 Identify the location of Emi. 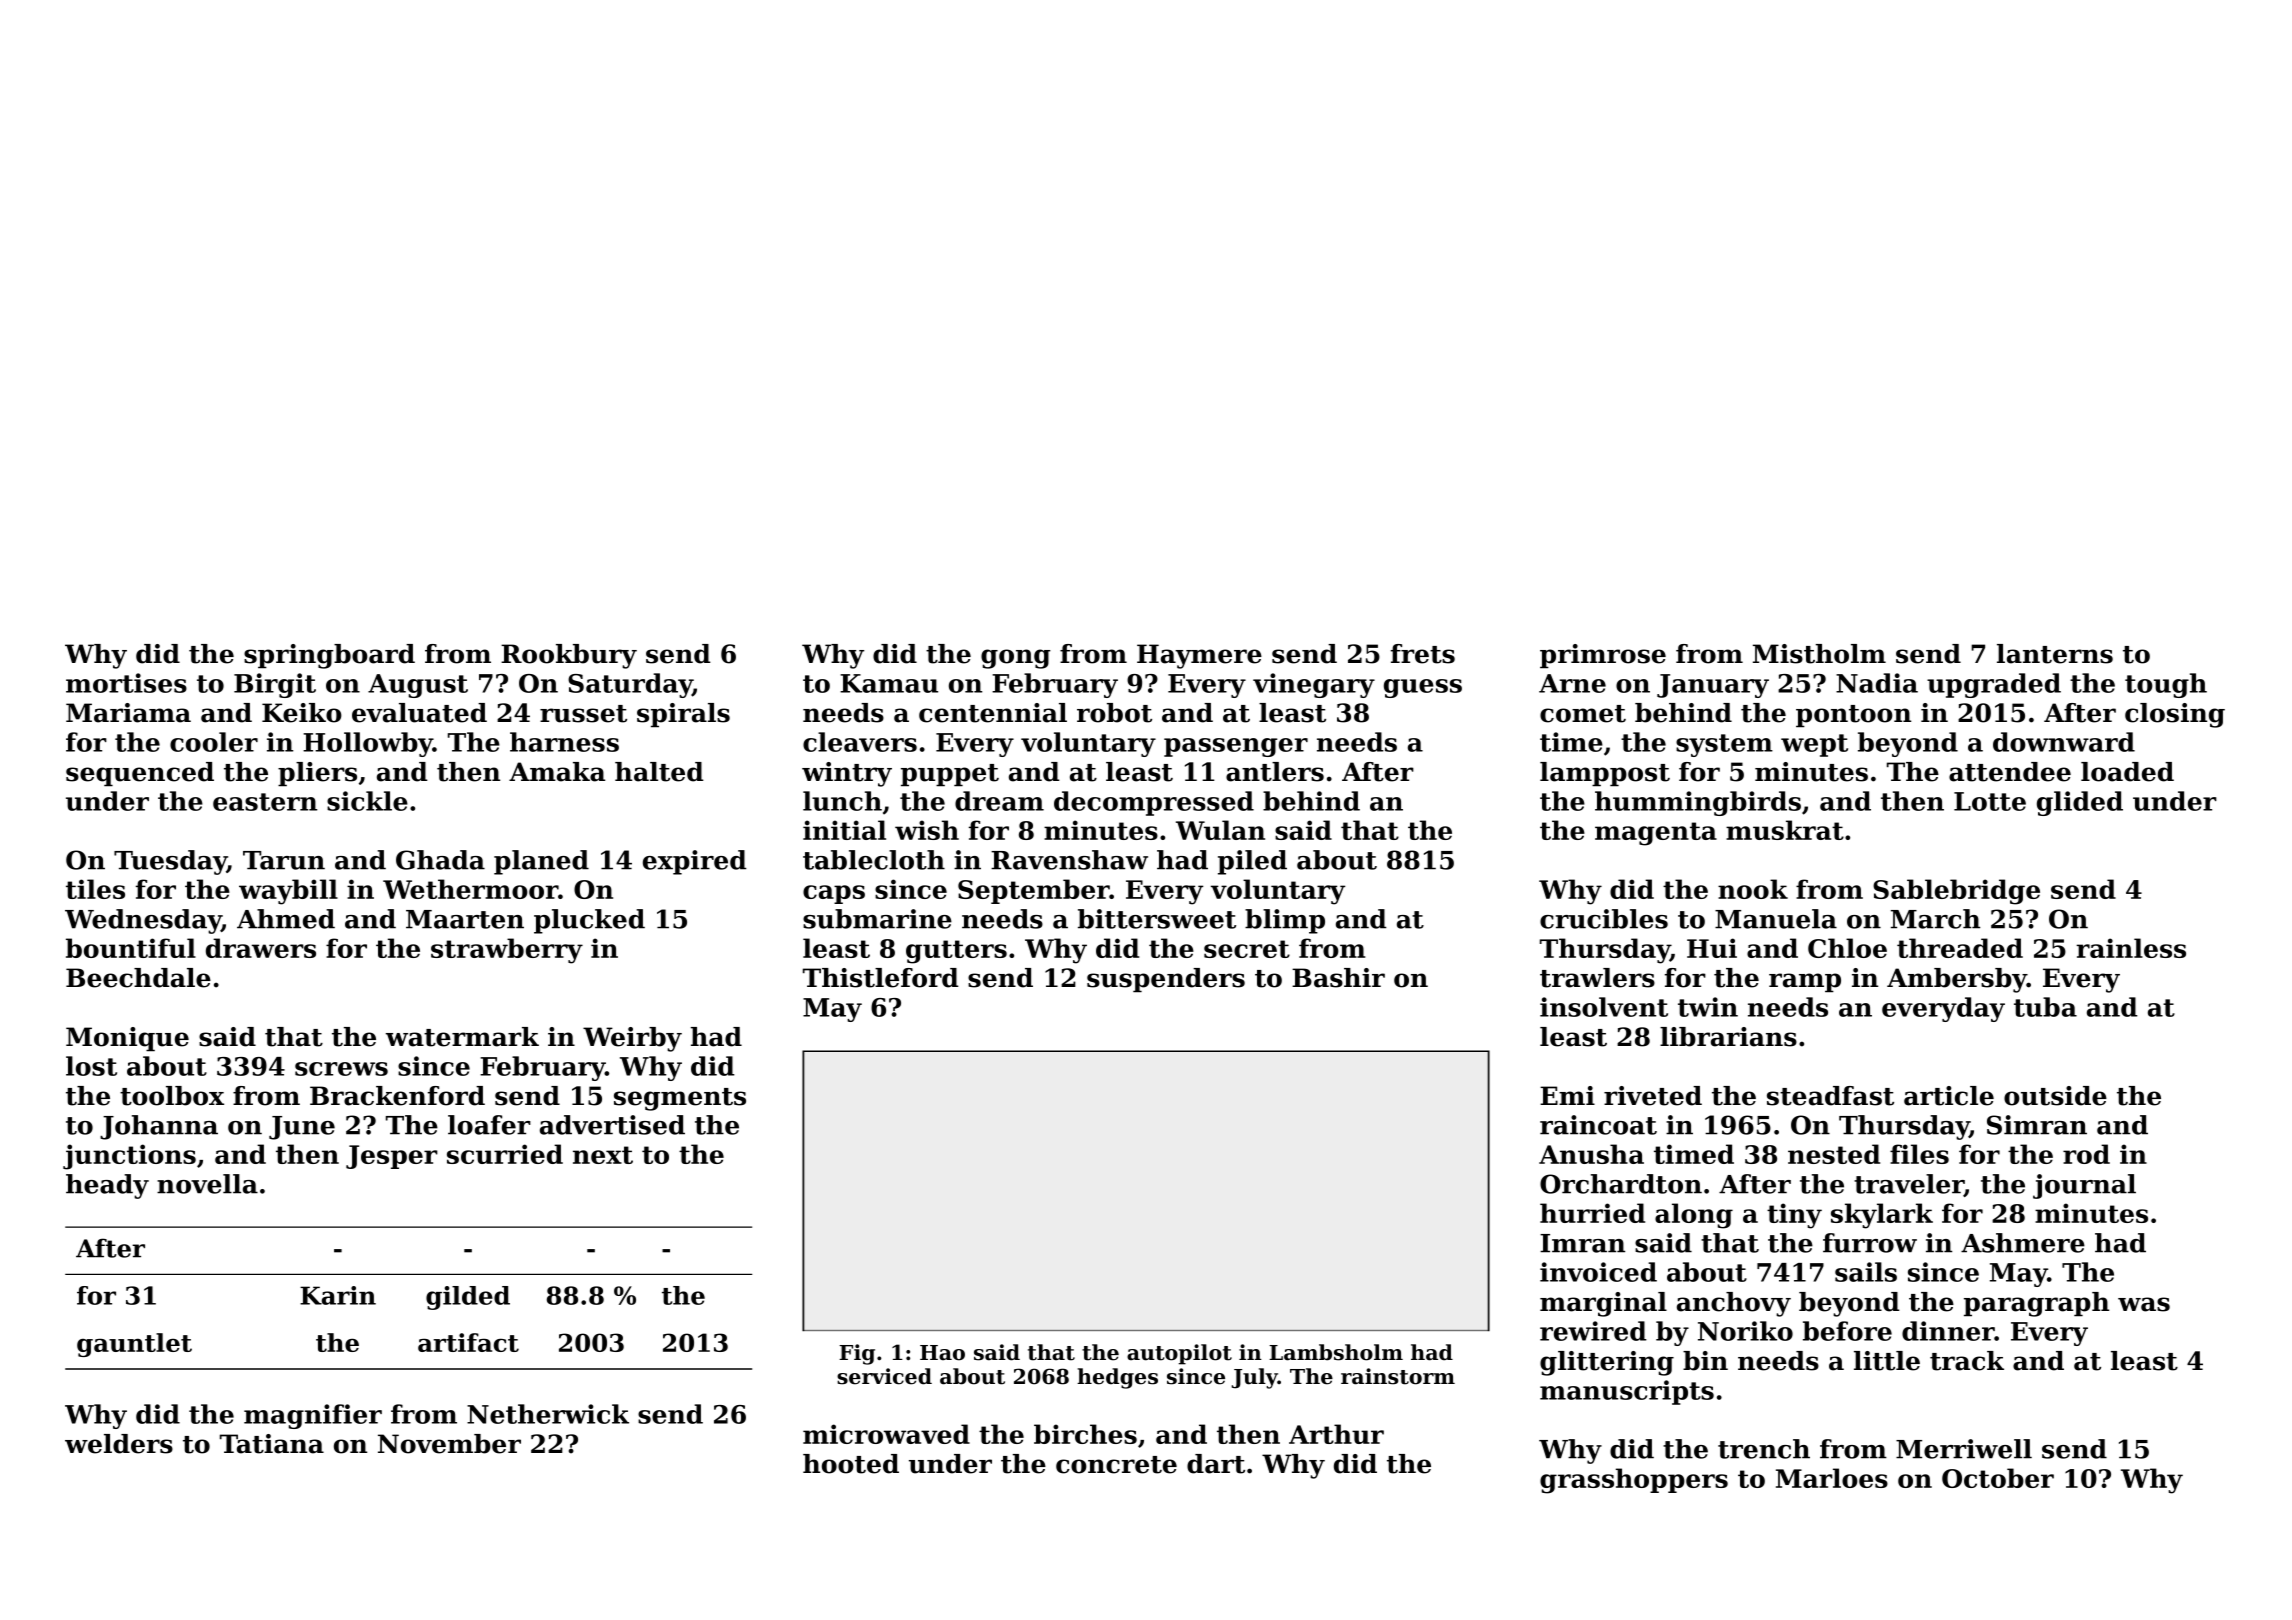
(1567, 1095).
